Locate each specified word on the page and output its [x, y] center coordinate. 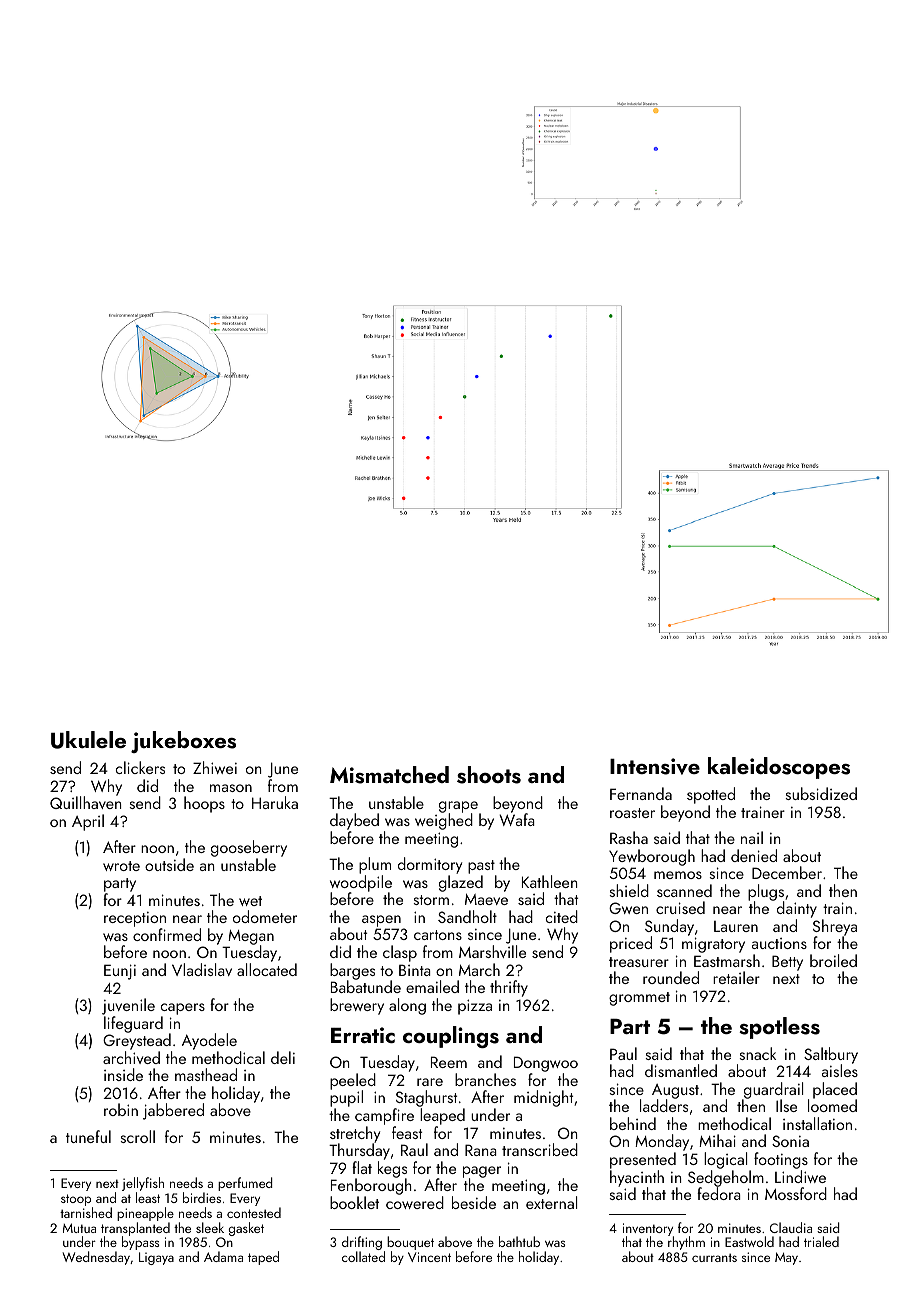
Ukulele [88, 740]
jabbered [173, 1111]
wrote [121, 866]
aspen [381, 921]
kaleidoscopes [779, 768]
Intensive [655, 766]
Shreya [835, 927]
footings [781, 1160]
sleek [210, 1227]
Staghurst [426, 1098]
